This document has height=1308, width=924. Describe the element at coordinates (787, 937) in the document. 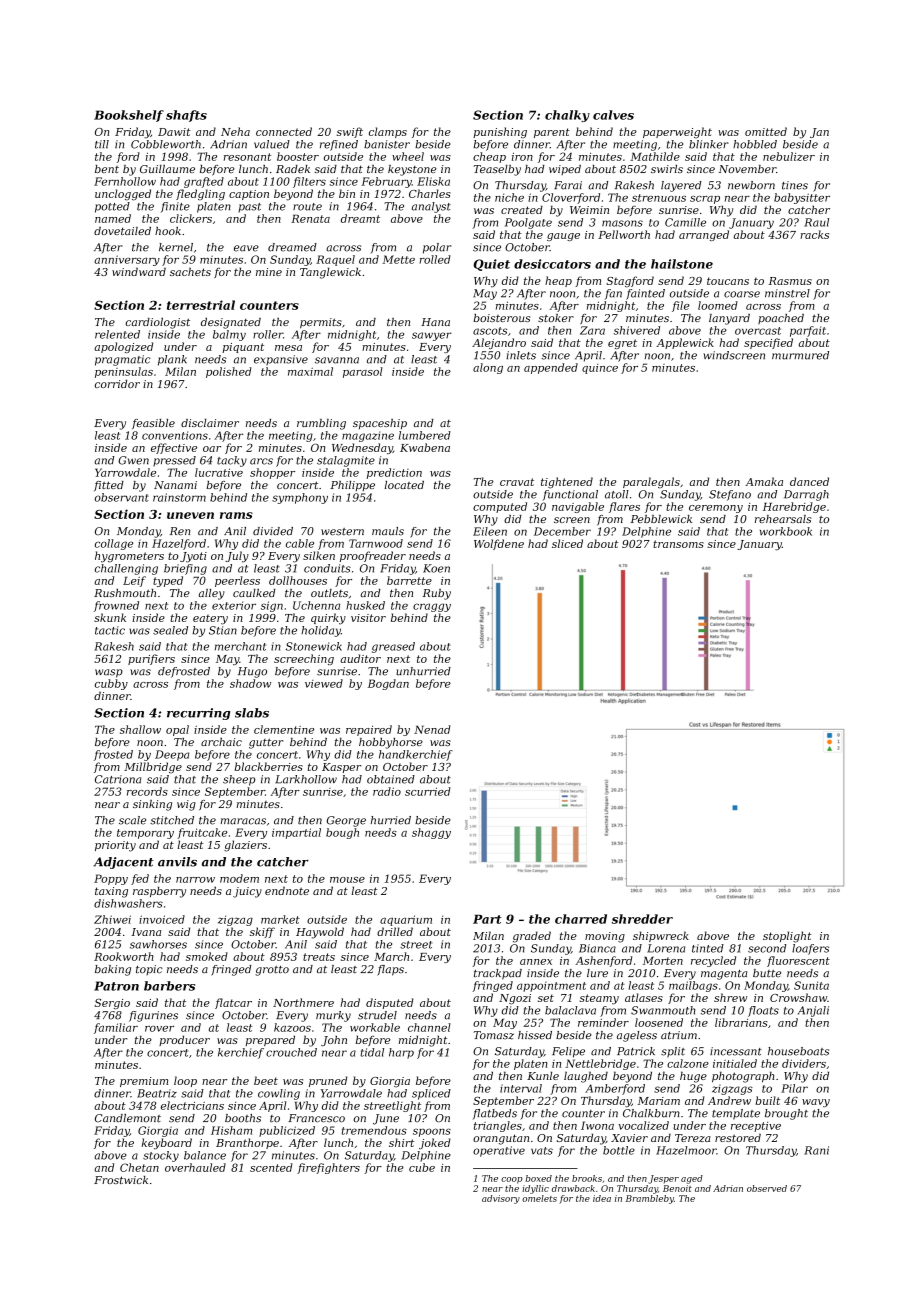

I see `stoplight` at that location.
